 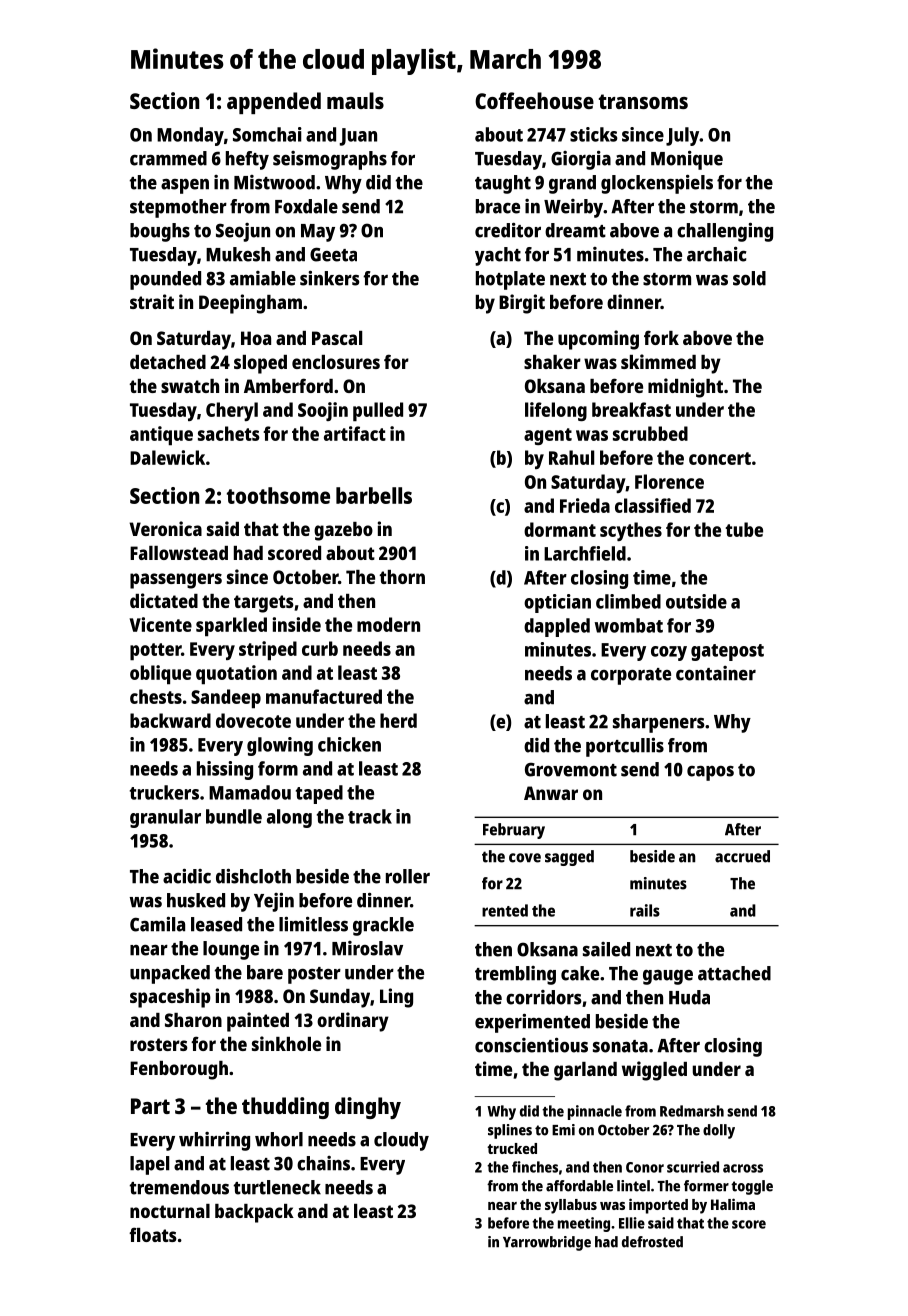 What do you see at coordinates (150, 1106) in the screenshot?
I see `Part` at bounding box center [150, 1106].
